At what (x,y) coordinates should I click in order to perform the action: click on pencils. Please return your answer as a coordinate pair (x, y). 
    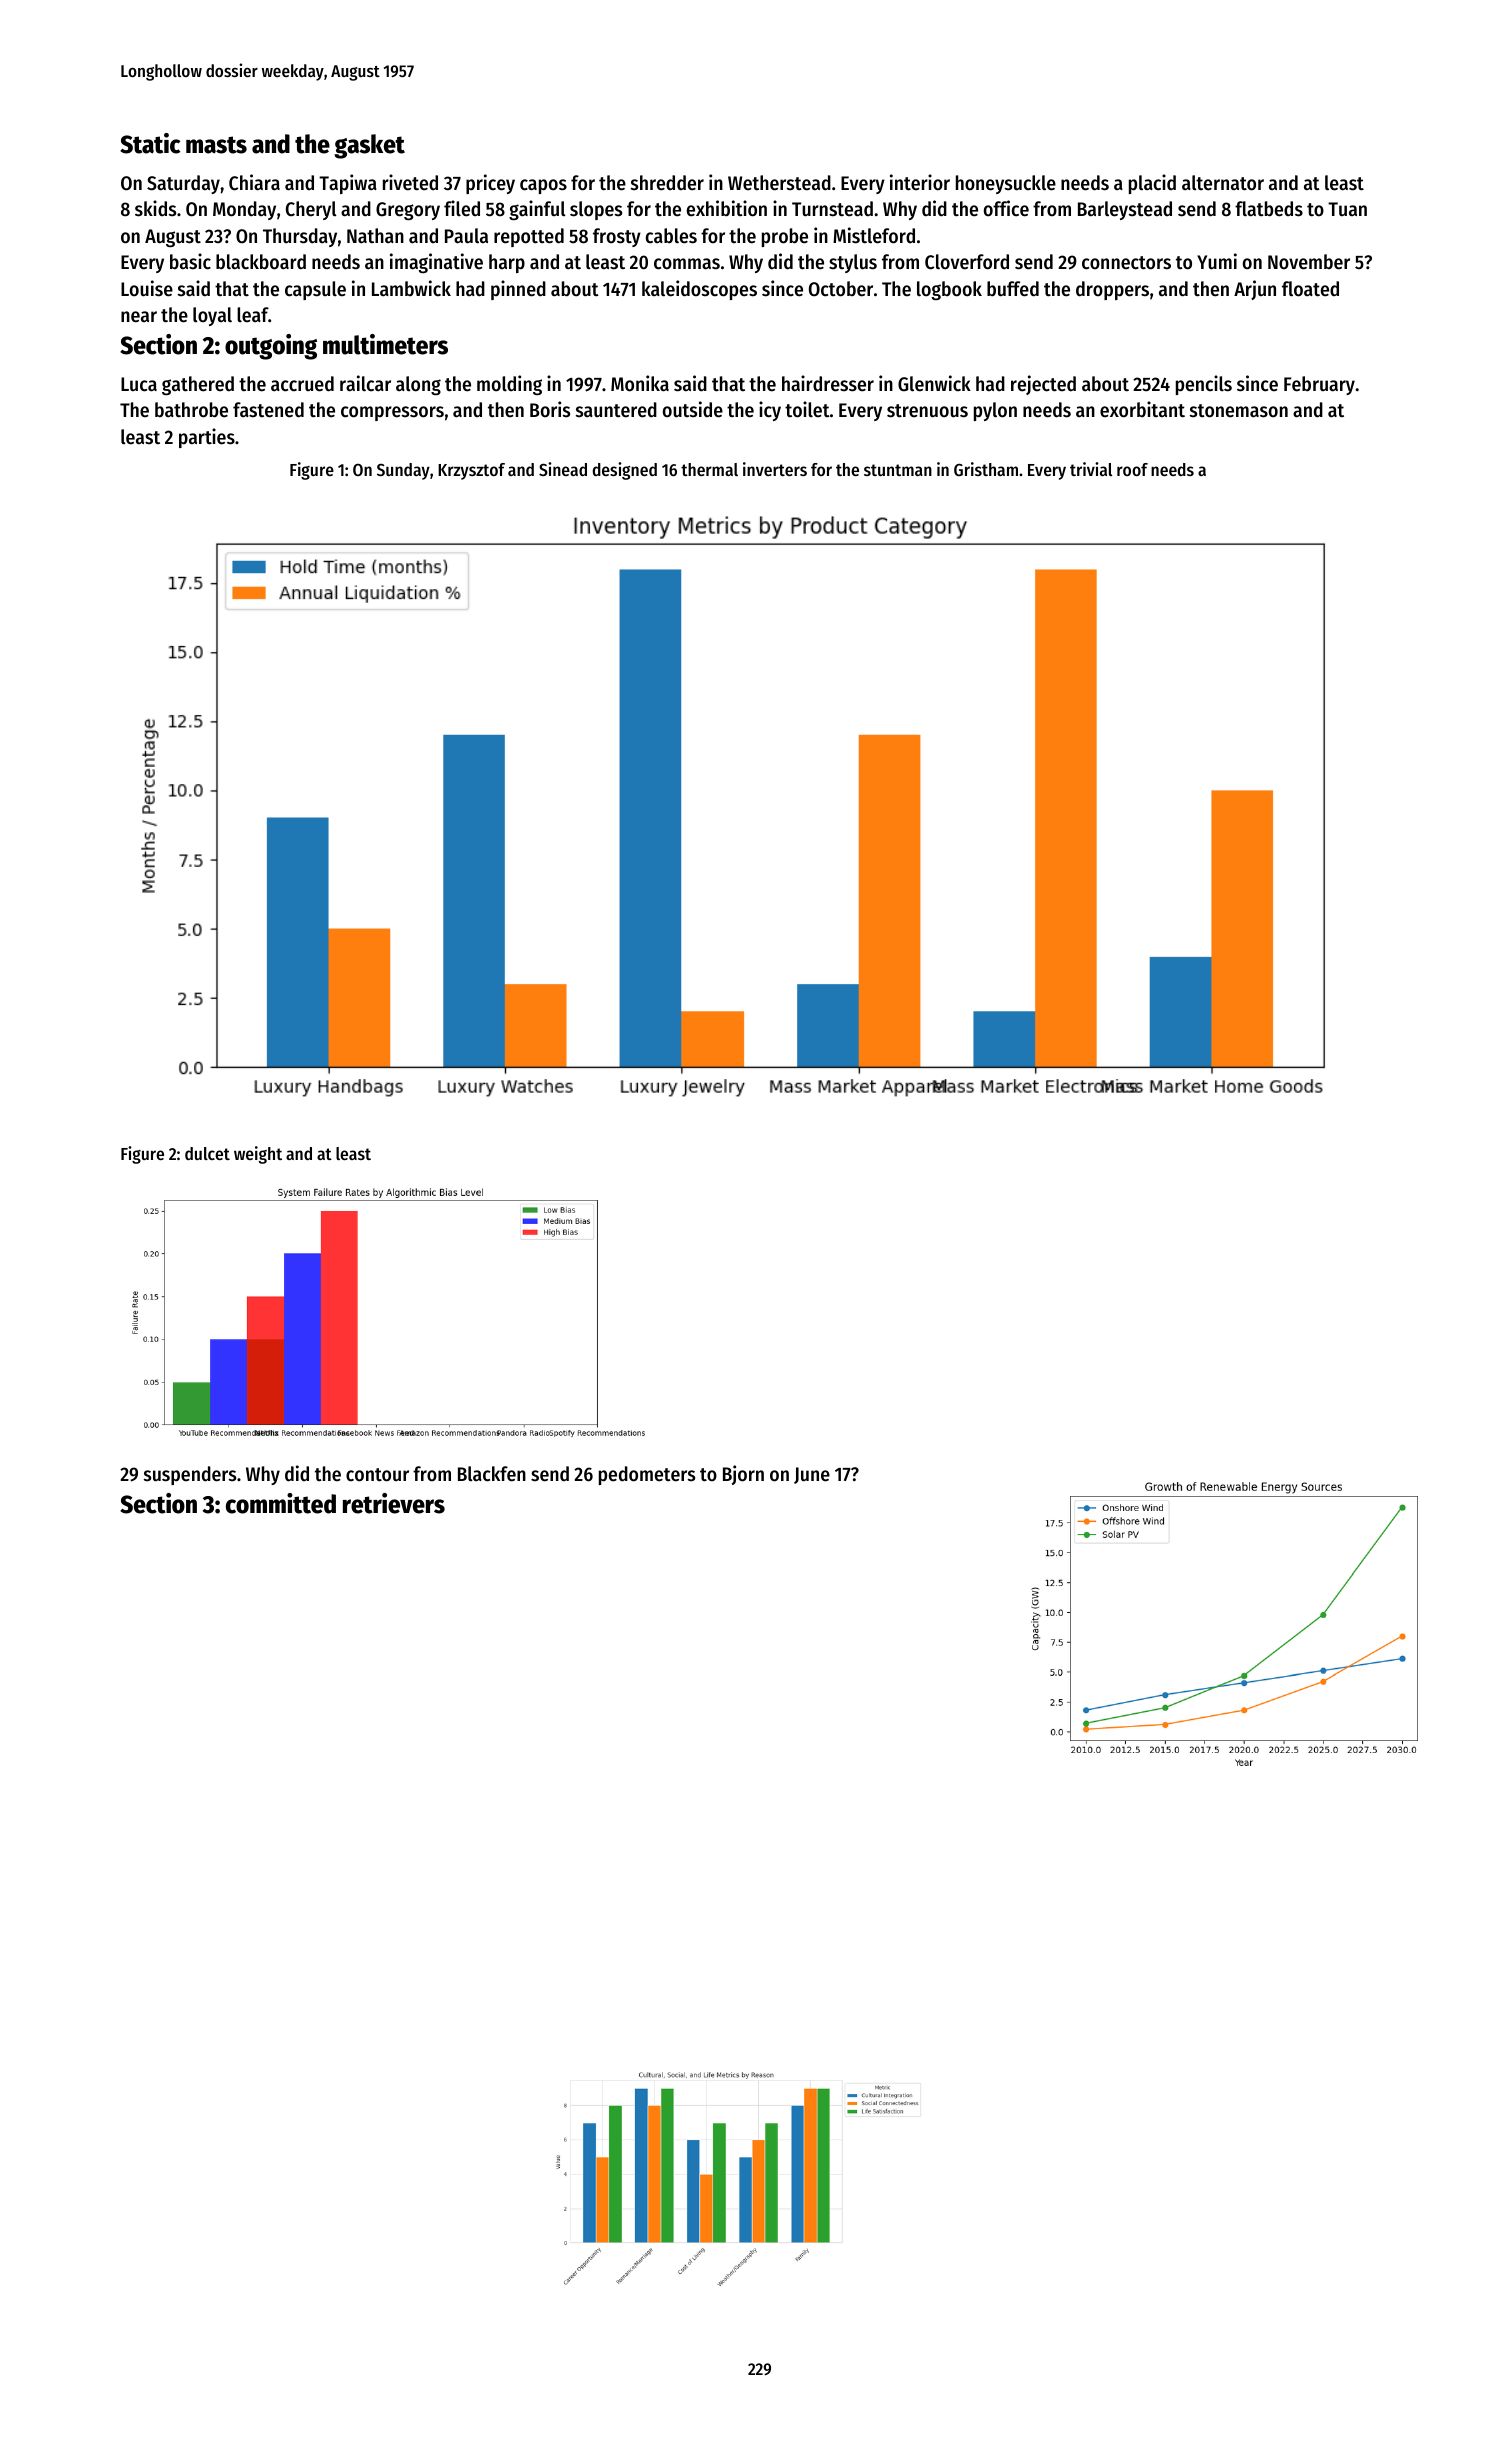
    Looking at the image, I should click on (1204, 385).
